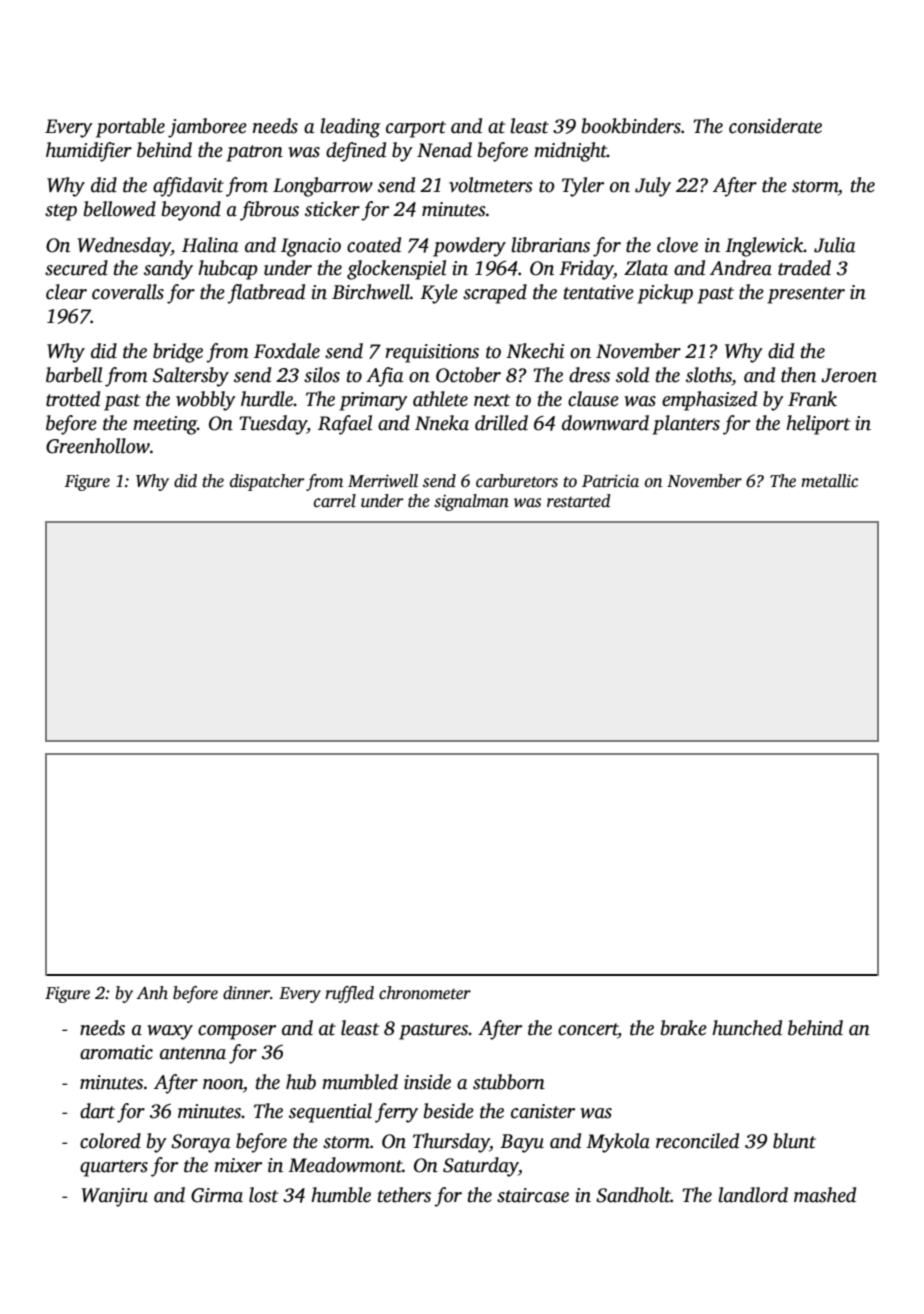  Describe the element at coordinates (425, 993) in the screenshot. I see `chronometer` at that location.
